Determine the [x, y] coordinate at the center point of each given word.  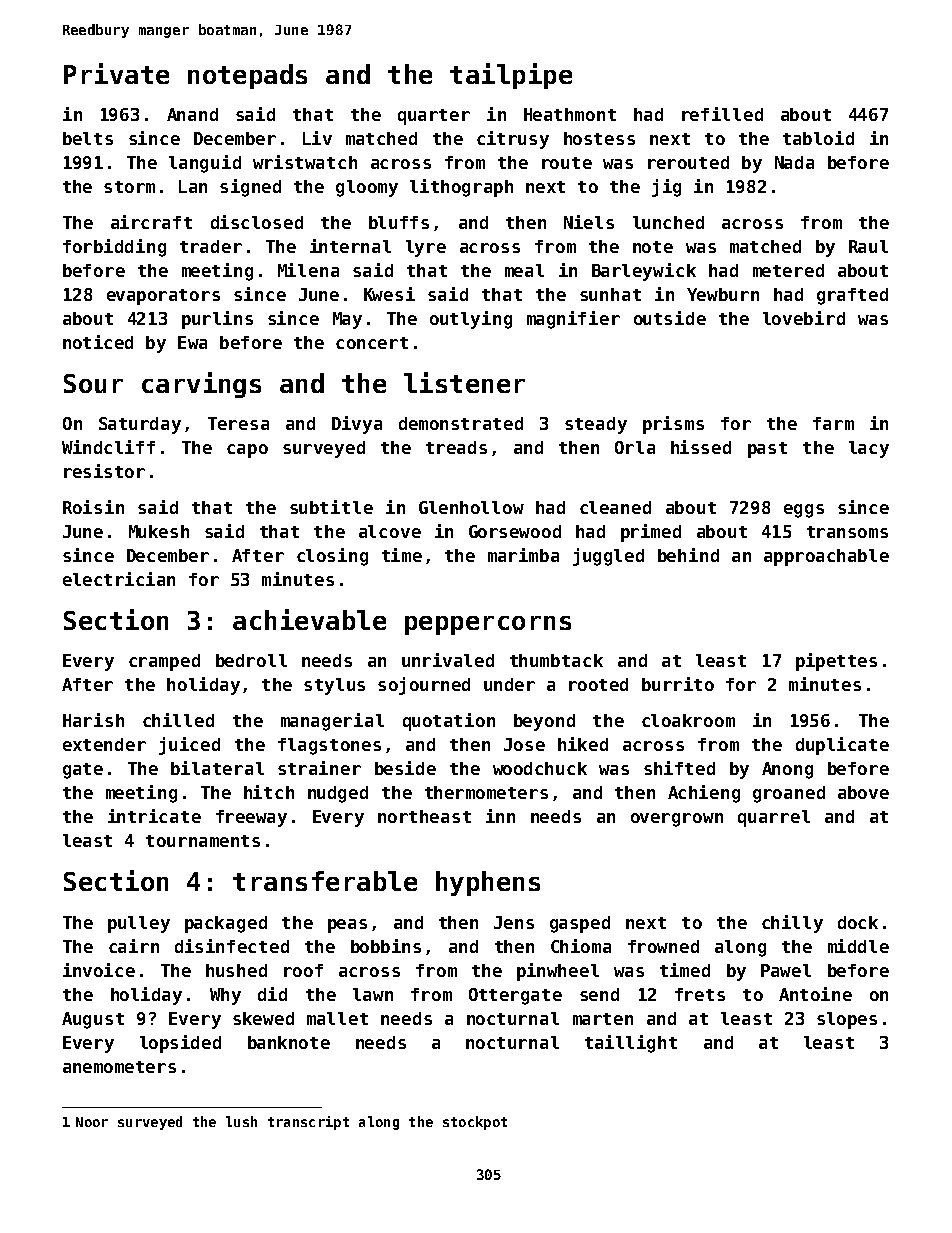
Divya [357, 425]
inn [500, 816]
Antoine [815, 994]
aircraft [151, 222]
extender [104, 744]
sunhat [610, 294]
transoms [847, 532]
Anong [787, 770]
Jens [514, 922]
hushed [236, 970]
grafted [852, 296]
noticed [98, 342]
